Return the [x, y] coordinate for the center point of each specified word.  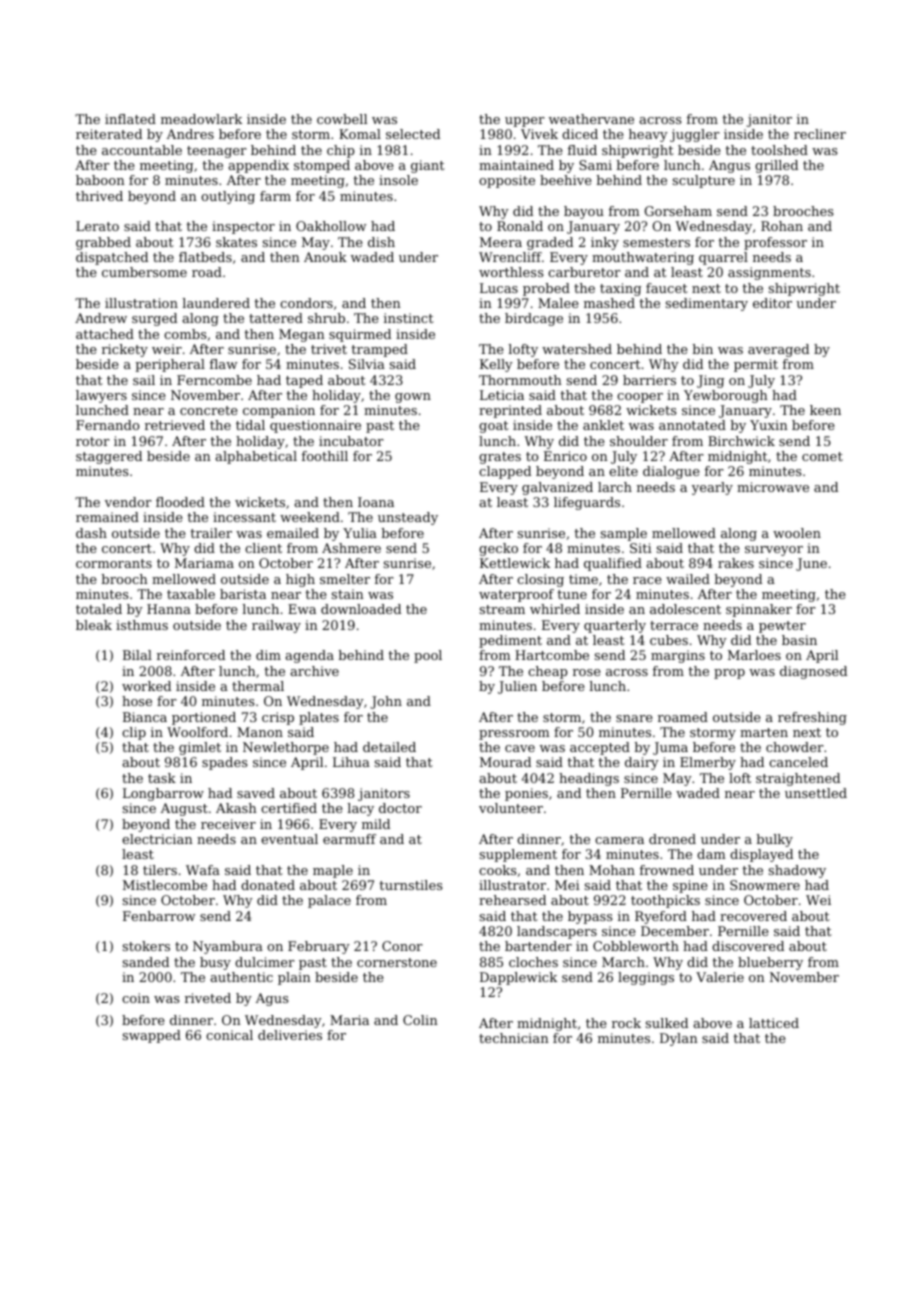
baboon [100, 180]
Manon [260, 732]
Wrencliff [510, 257]
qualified [613, 564]
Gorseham [678, 211]
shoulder [639, 441]
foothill [325, 456]
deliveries [290, 1035]
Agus [272, 999]
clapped [505, 472]
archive [314, 671]
